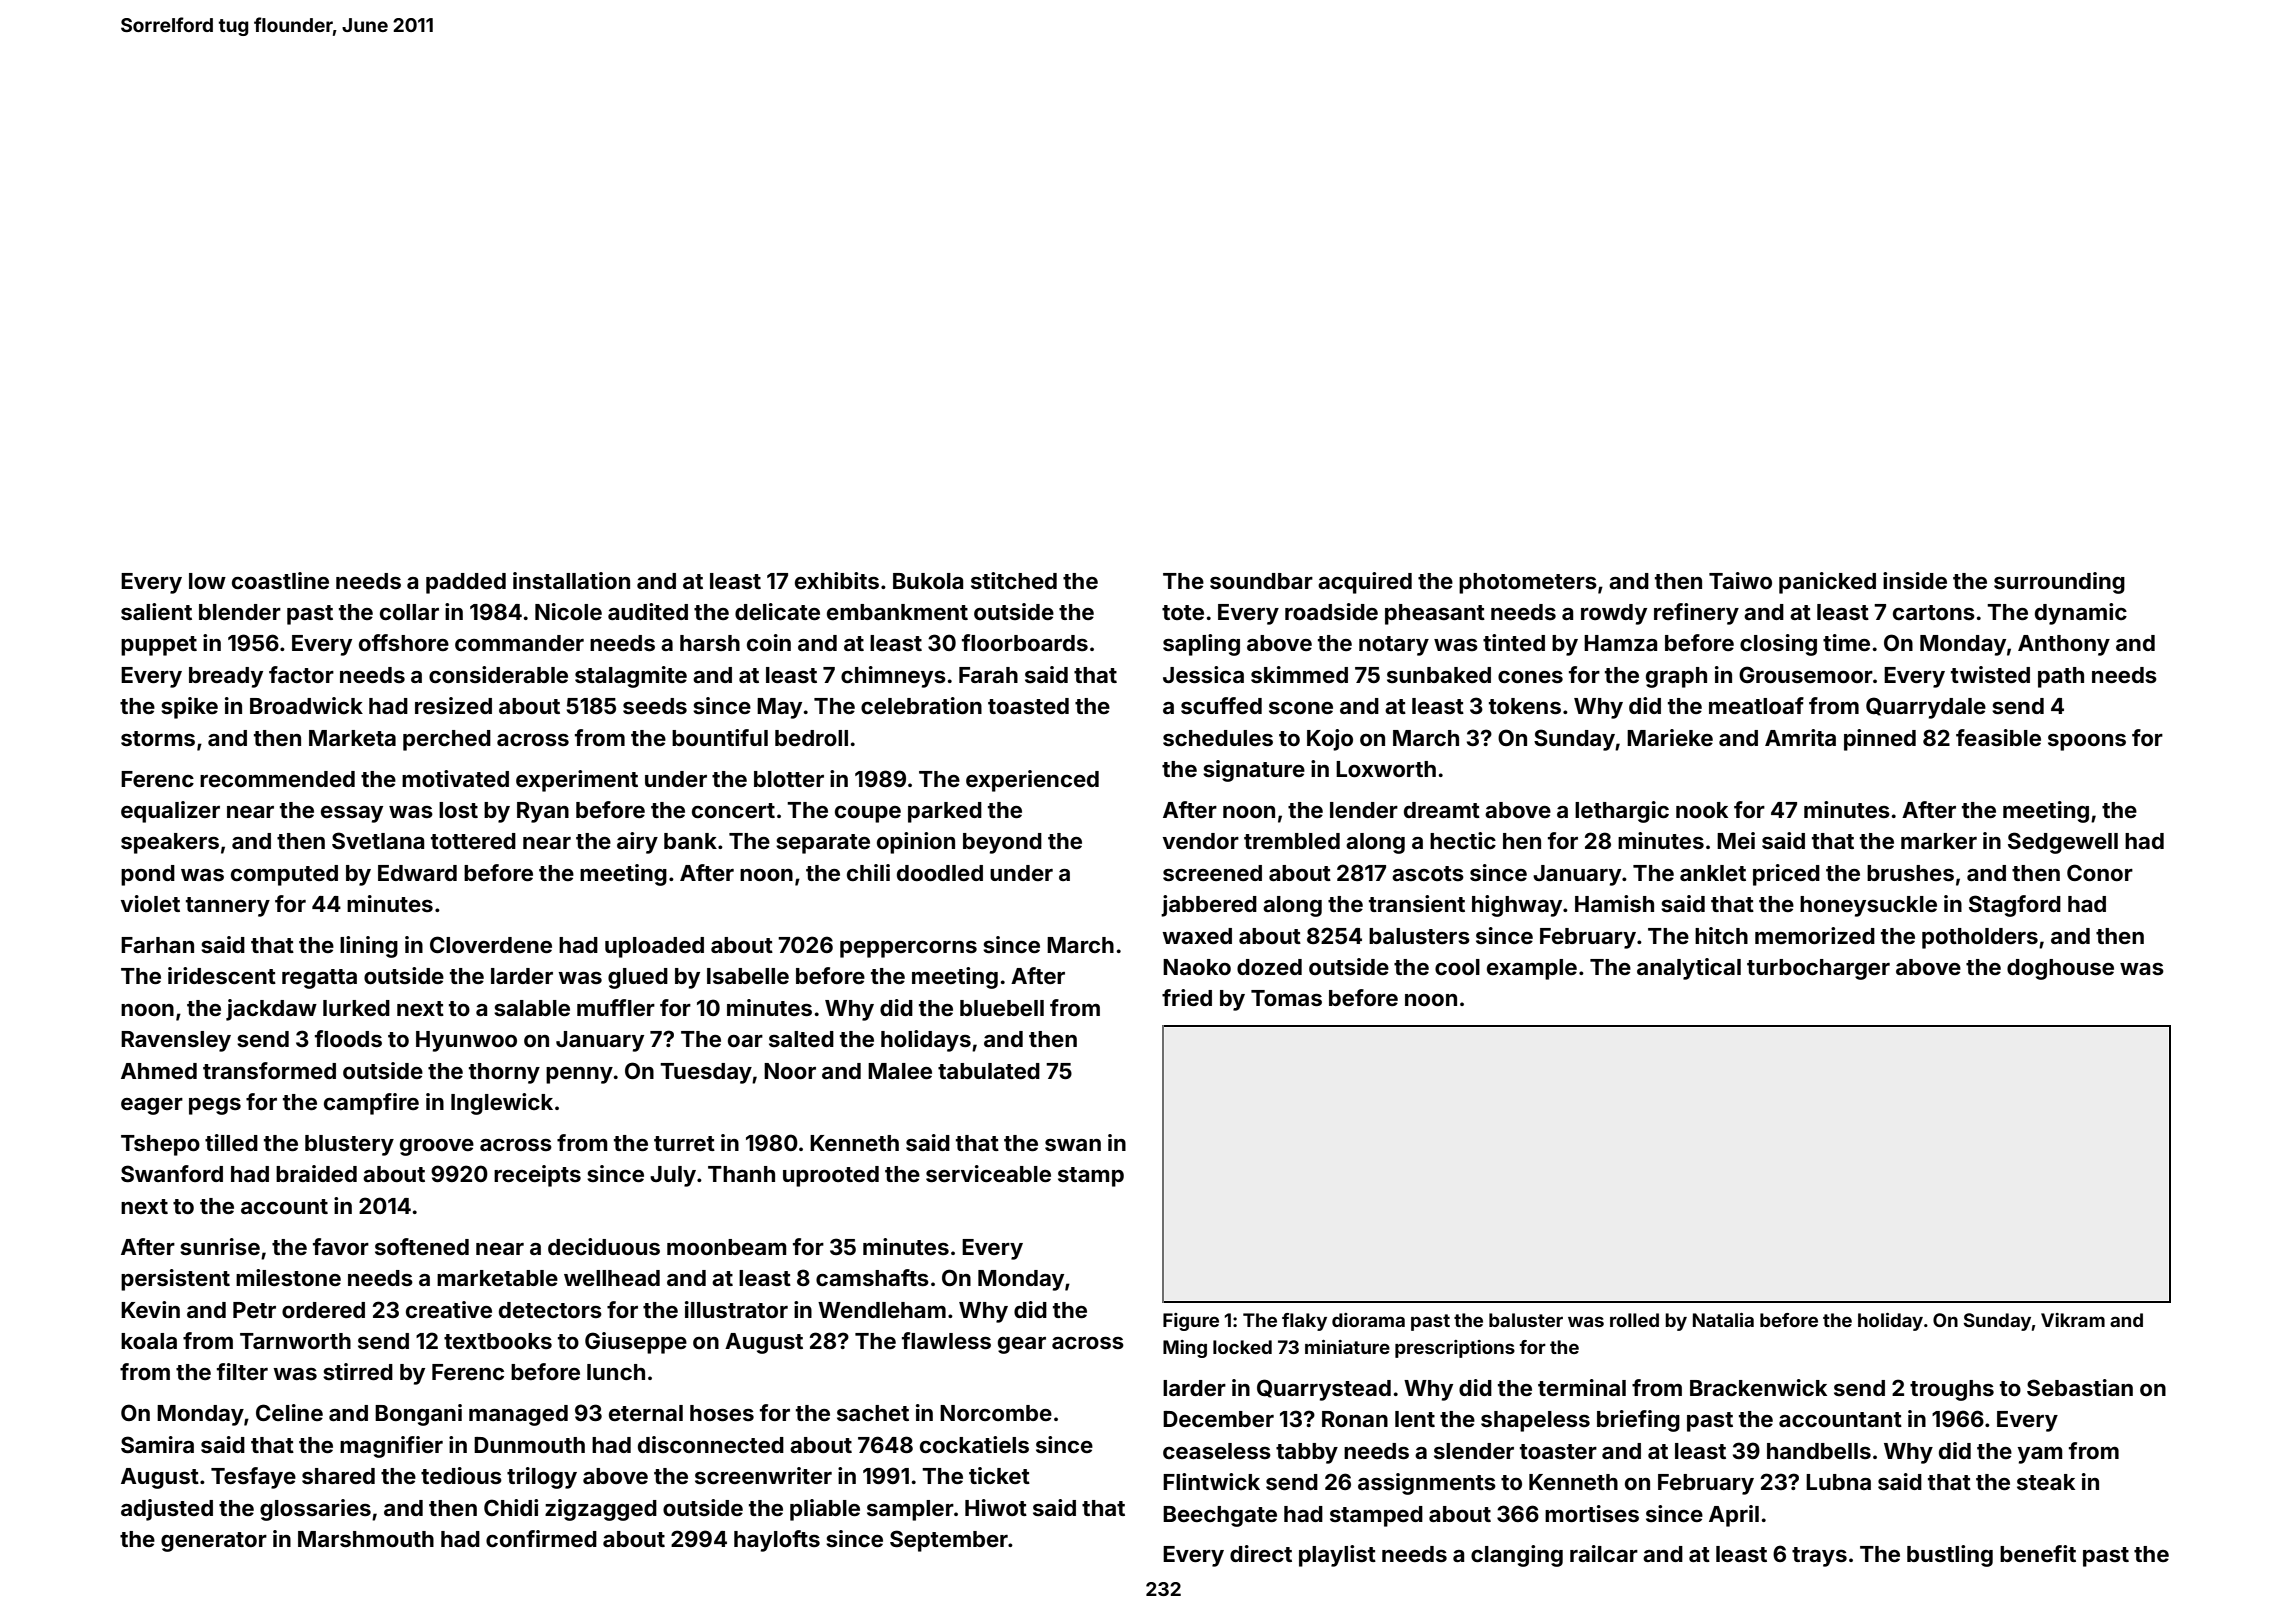 The image size is (2291, 1620). What do you see at coordinates (491, 944) in the page?
I see `Cloverdene` at bounding box center [491, 944].
